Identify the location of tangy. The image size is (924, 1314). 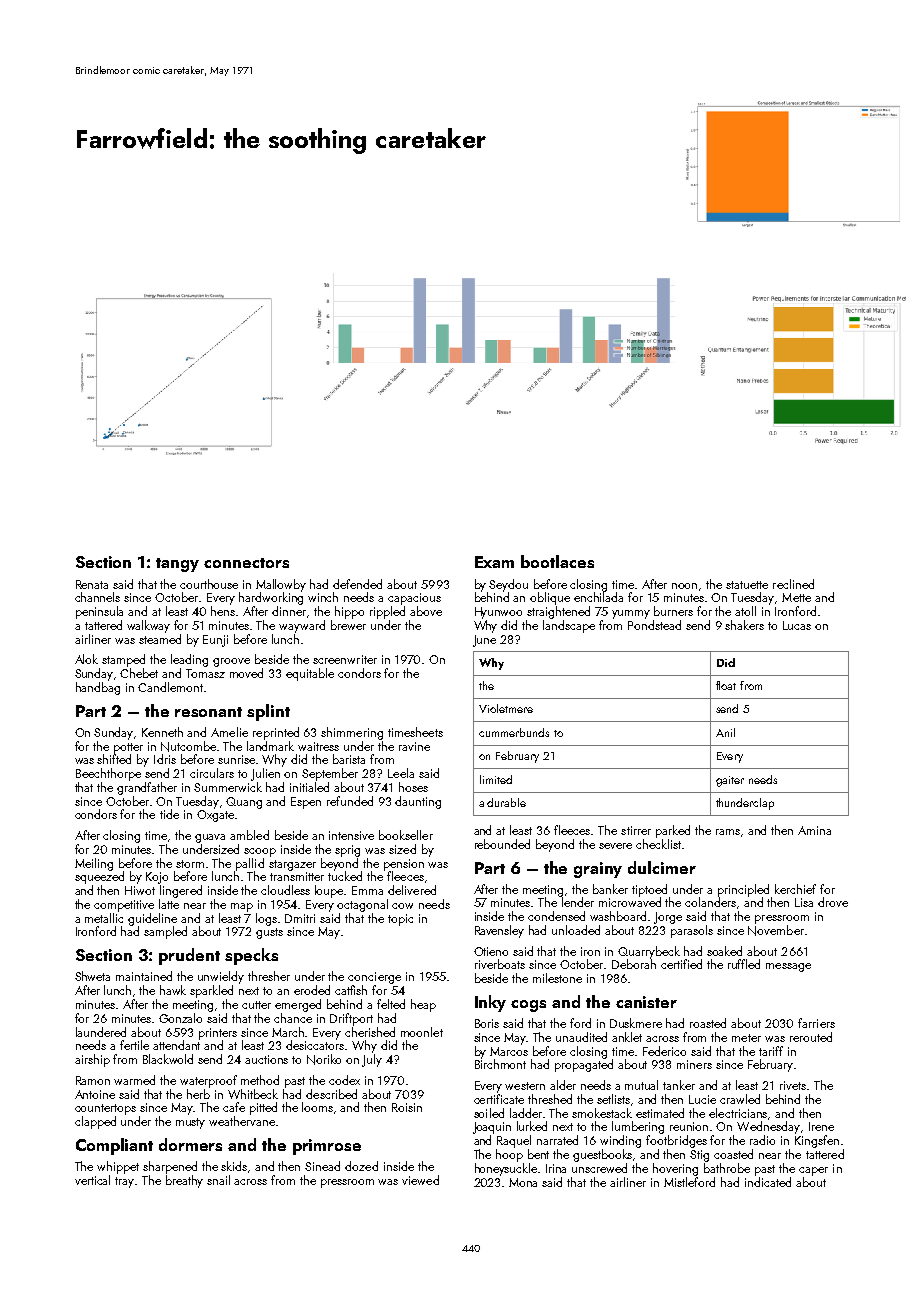
(177, 565).
